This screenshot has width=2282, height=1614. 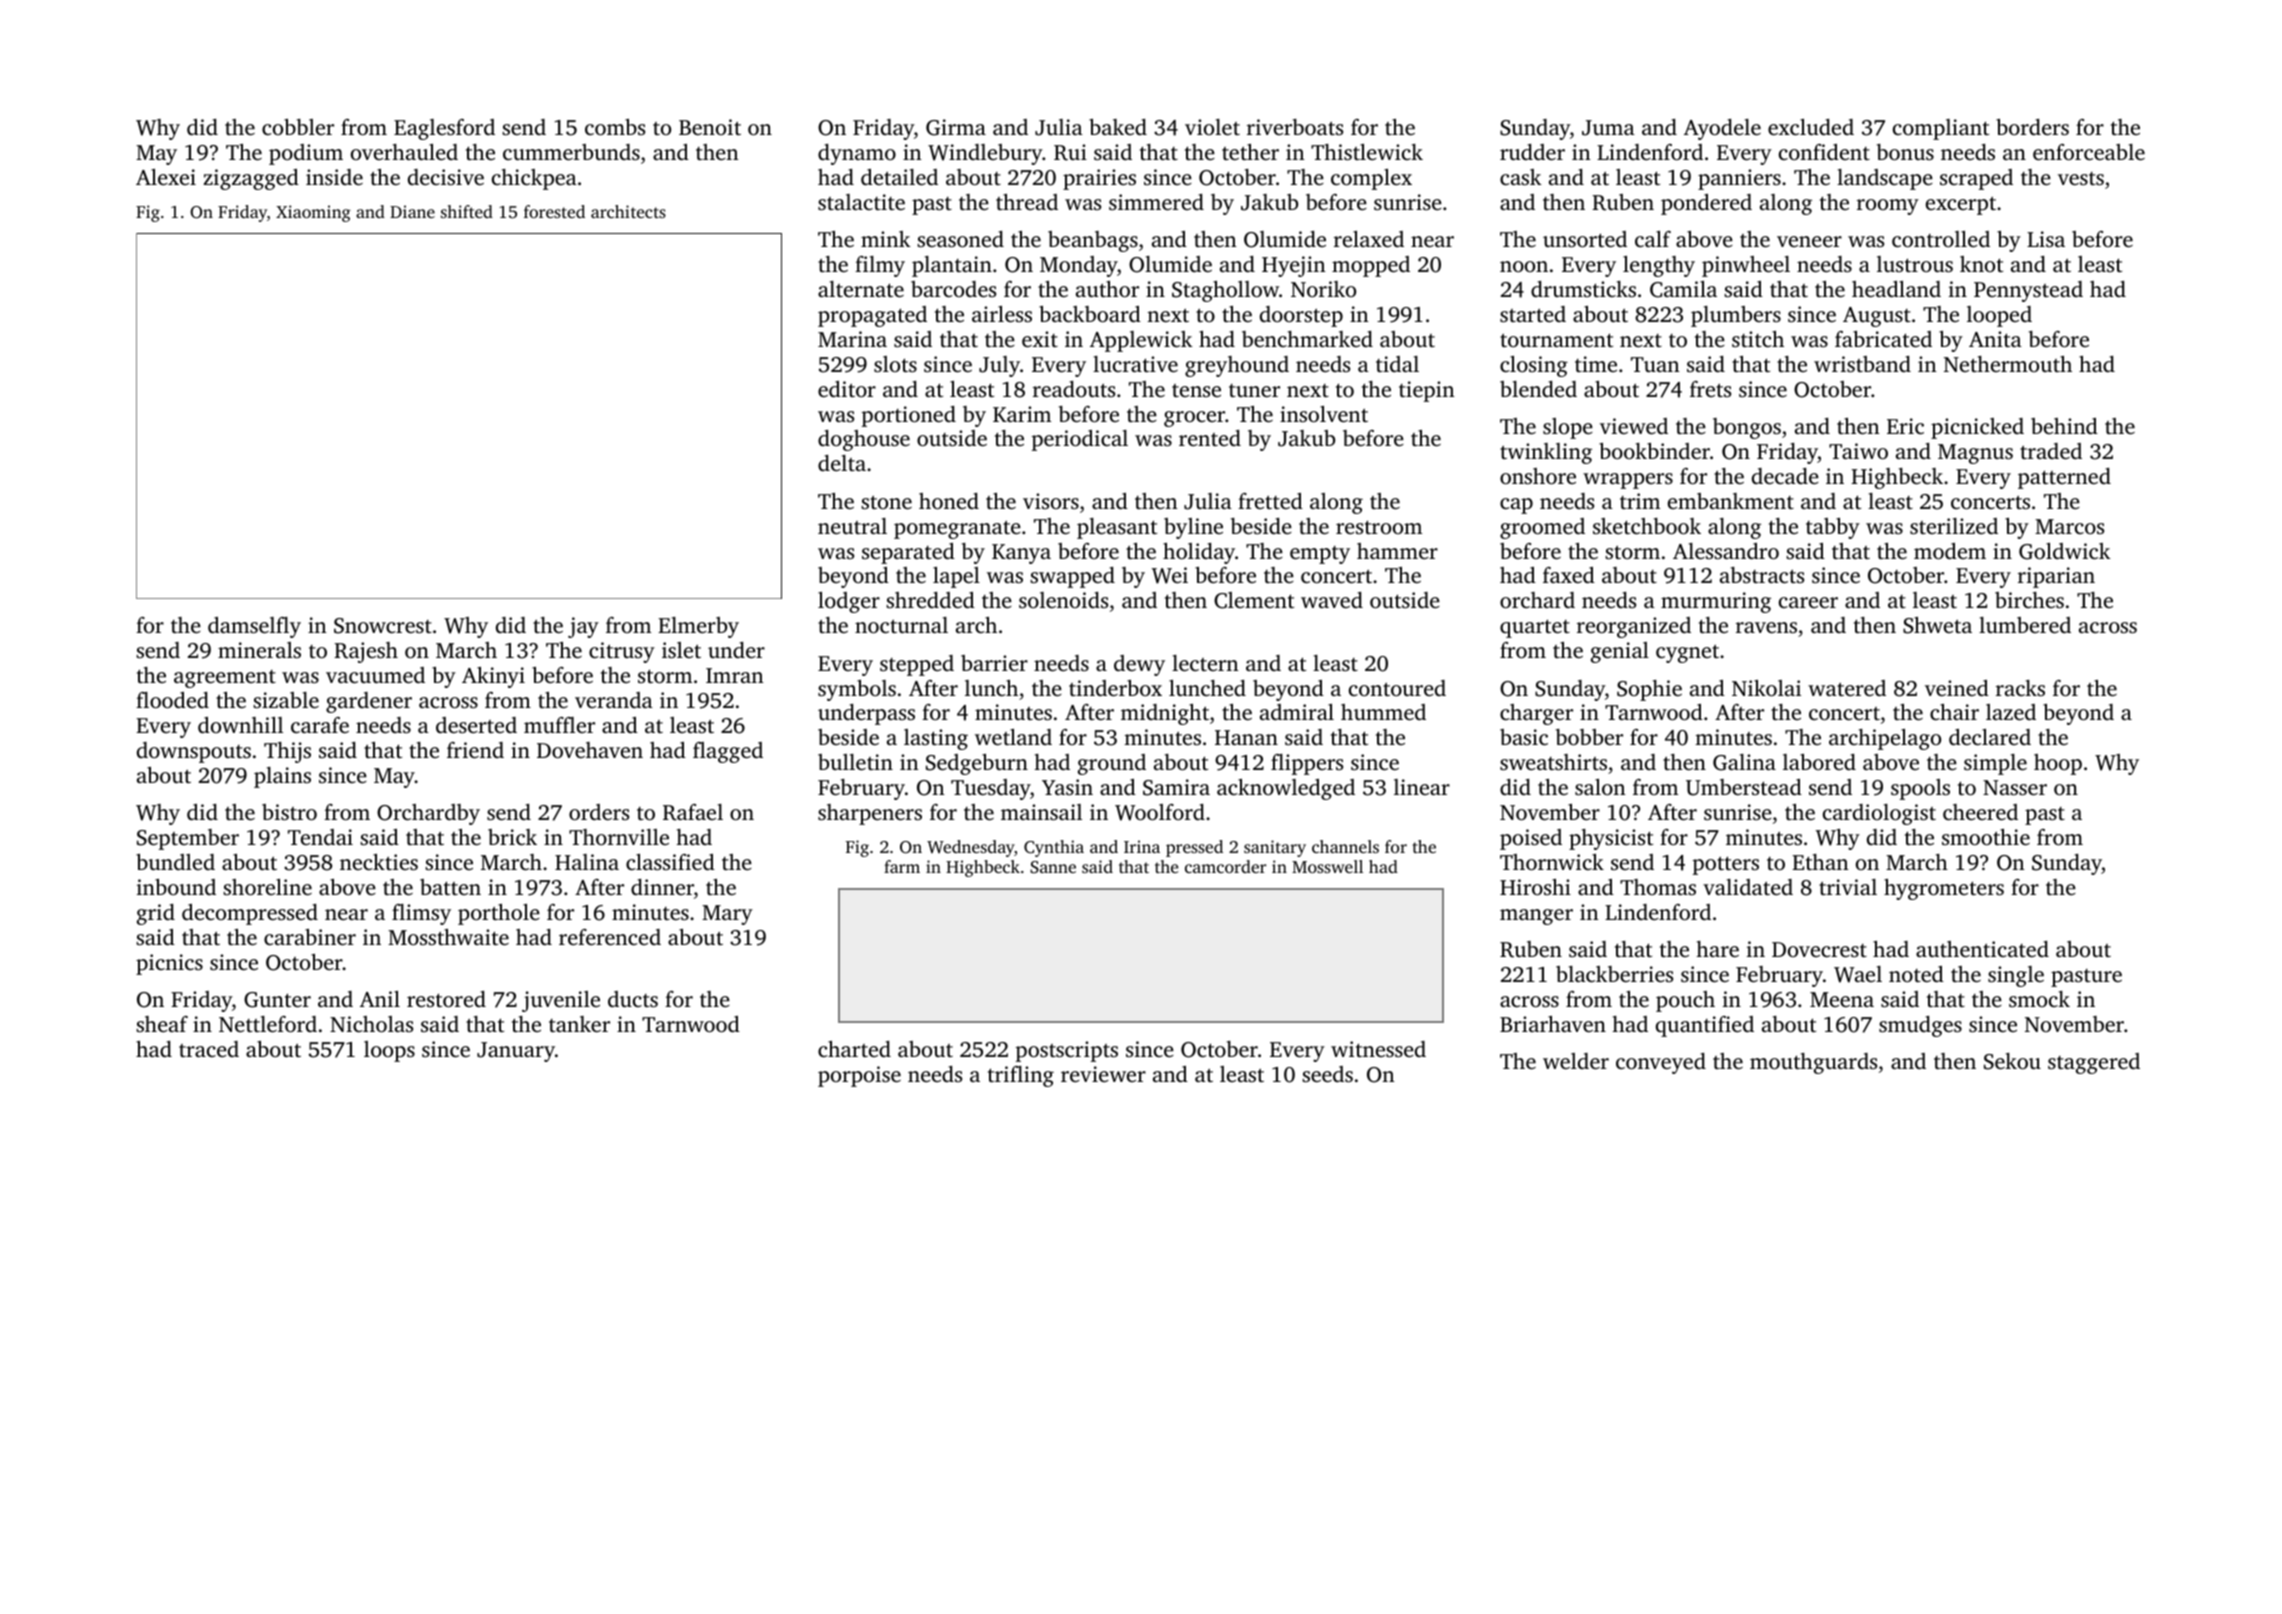 What do you see at coordinates (909, 416) in the screenshot?
I see `portioned` at bounding box center [909, 416].
